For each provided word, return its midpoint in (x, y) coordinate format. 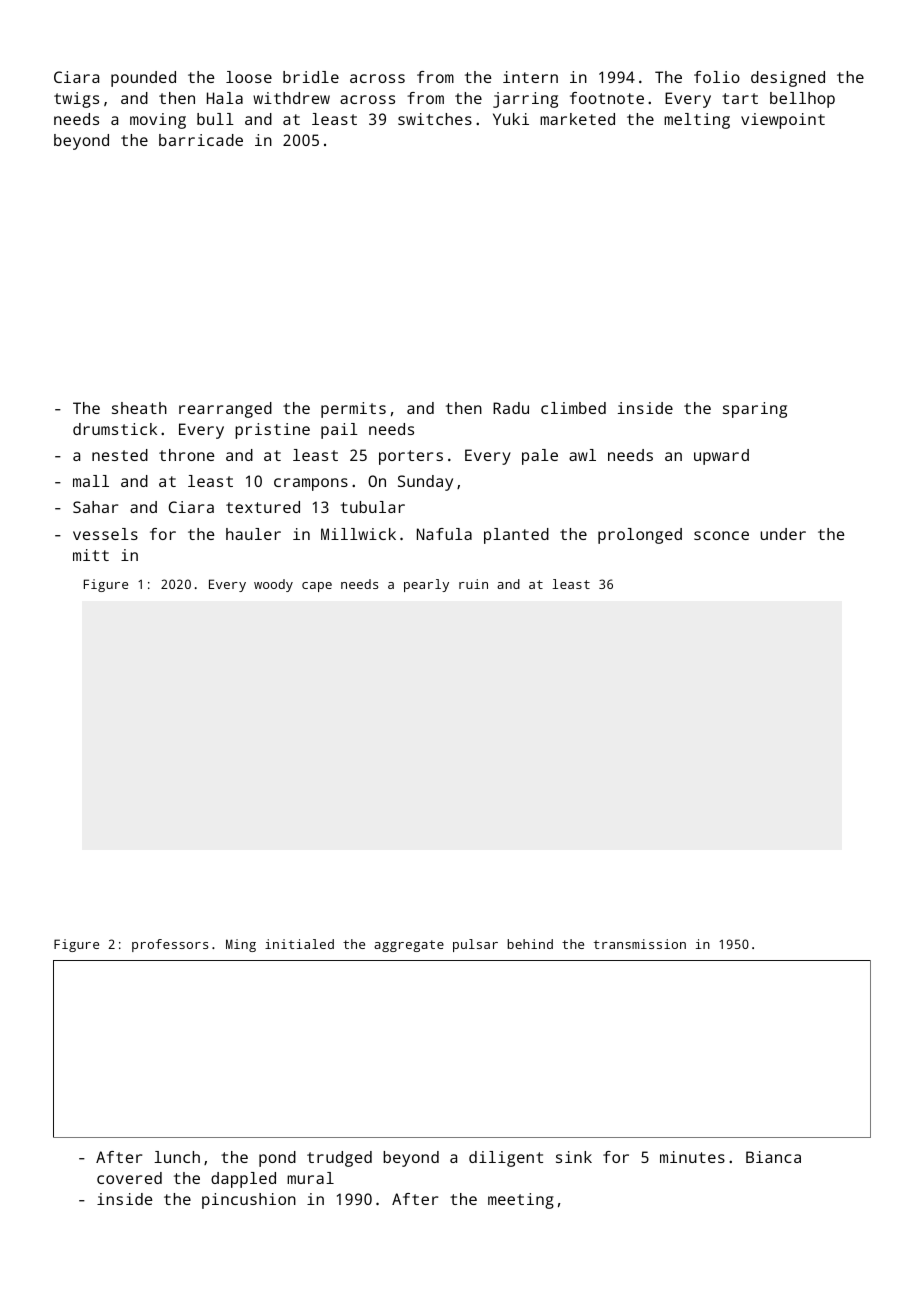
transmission (640, 944)
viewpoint (783, 121)
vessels (105, 534)
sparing (755, 410)
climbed (573, 408)
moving (158, 121)
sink (574, 1157)
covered (129, 1178)
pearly (426, 585)
